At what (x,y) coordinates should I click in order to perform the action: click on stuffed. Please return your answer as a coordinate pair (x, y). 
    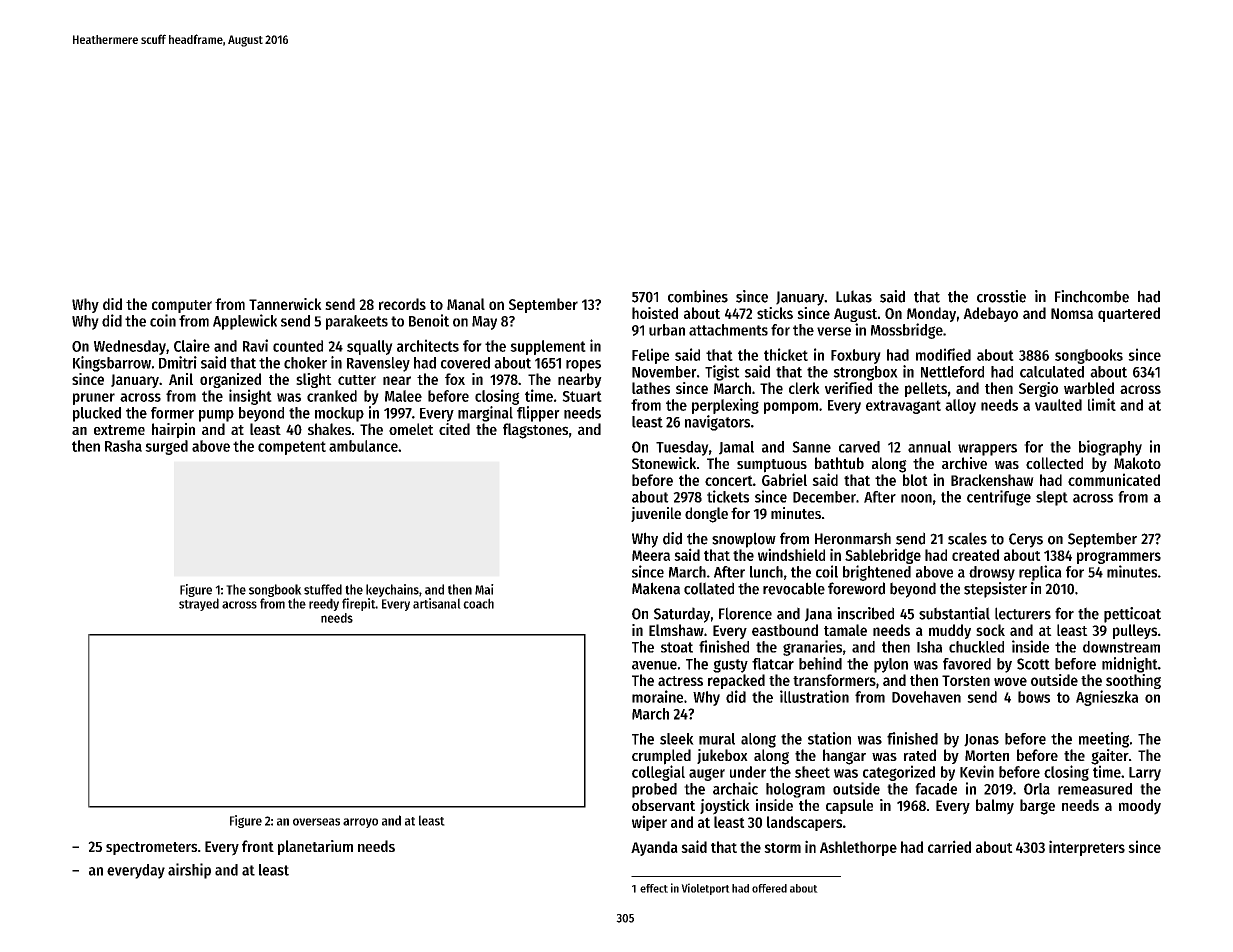
    Looking at the image, I should click on (323, 589).
